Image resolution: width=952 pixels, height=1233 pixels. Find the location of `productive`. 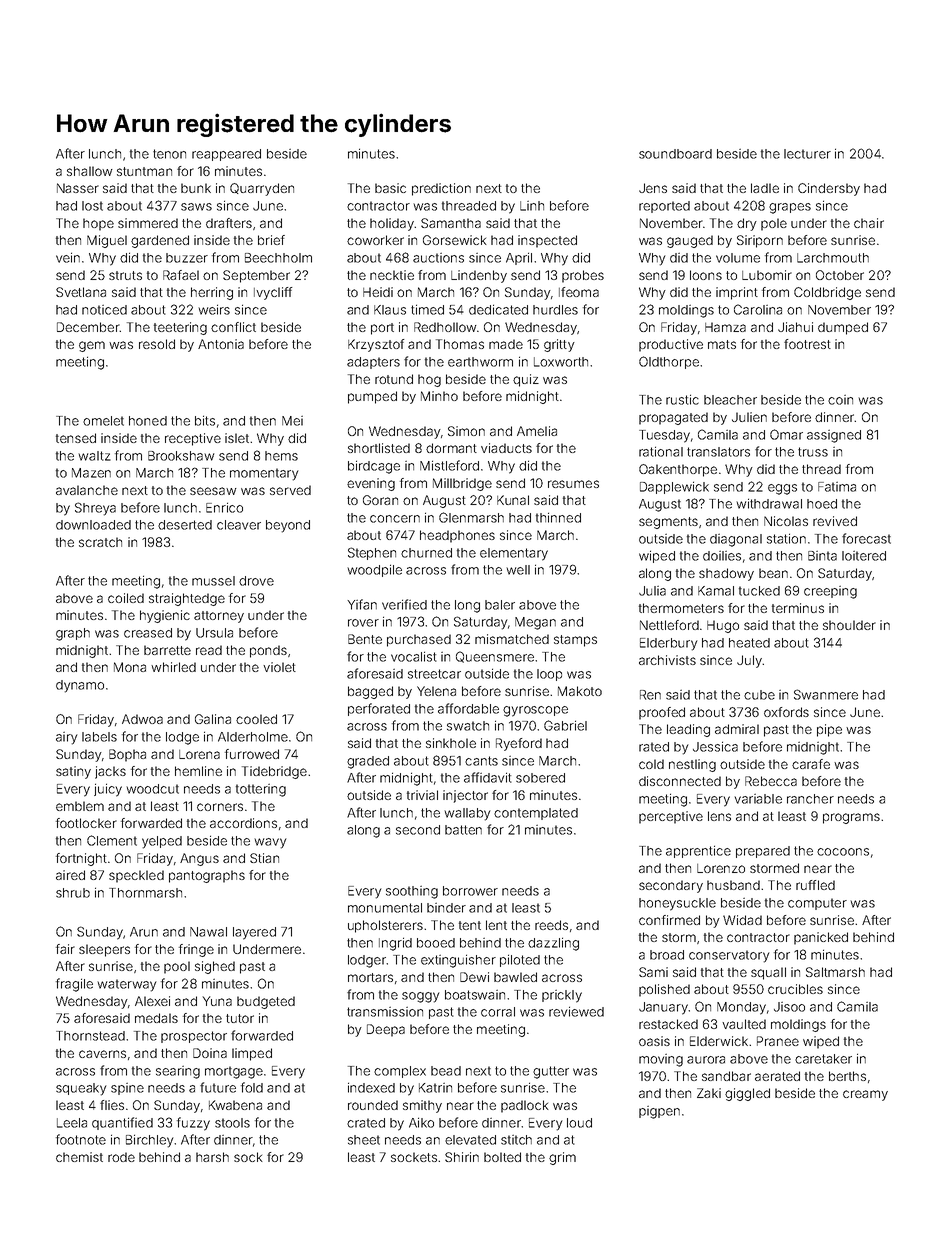

productive is located at coordinates (671, 345).
